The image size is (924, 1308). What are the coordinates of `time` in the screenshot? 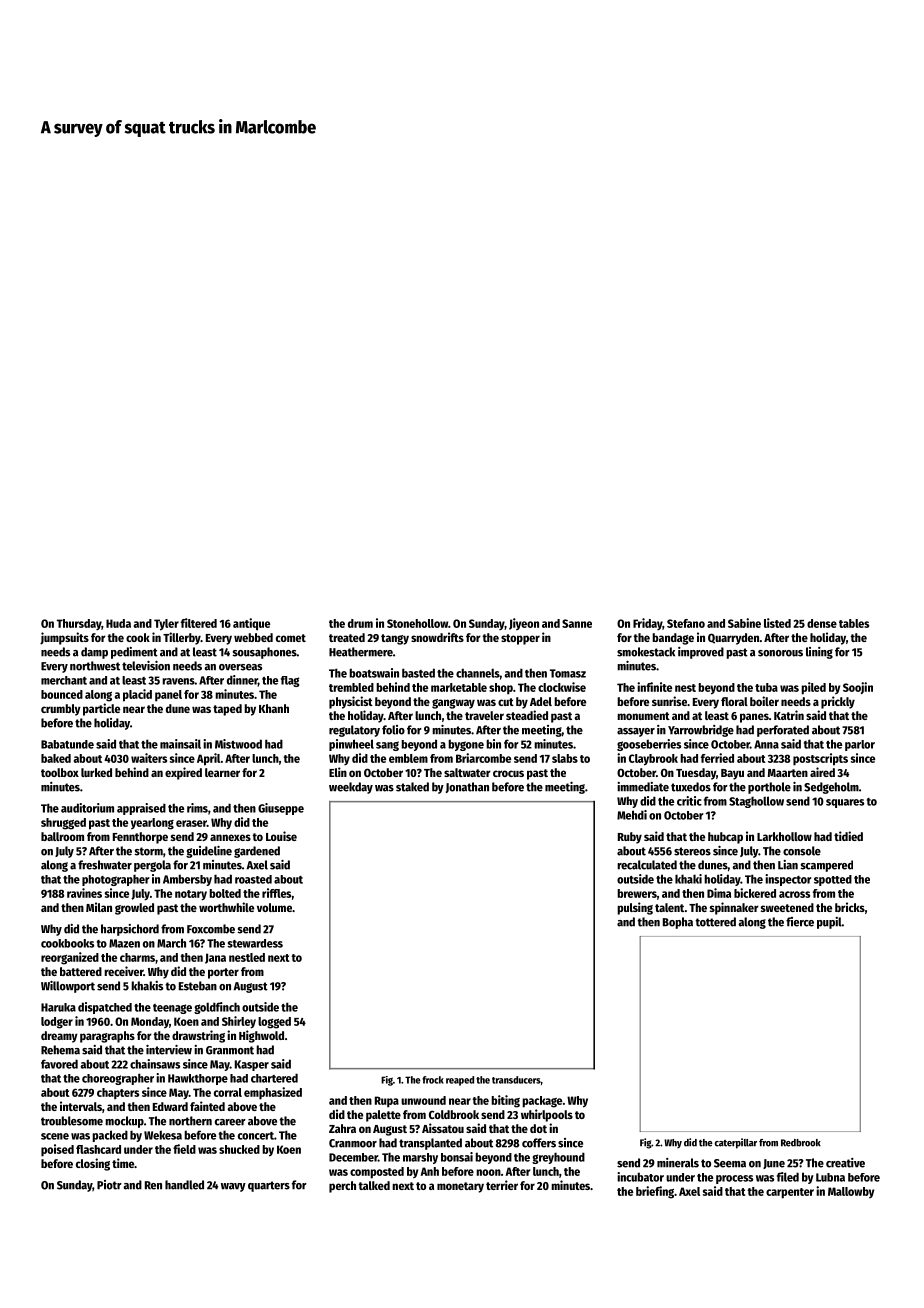 It's located at (123, 1163).
